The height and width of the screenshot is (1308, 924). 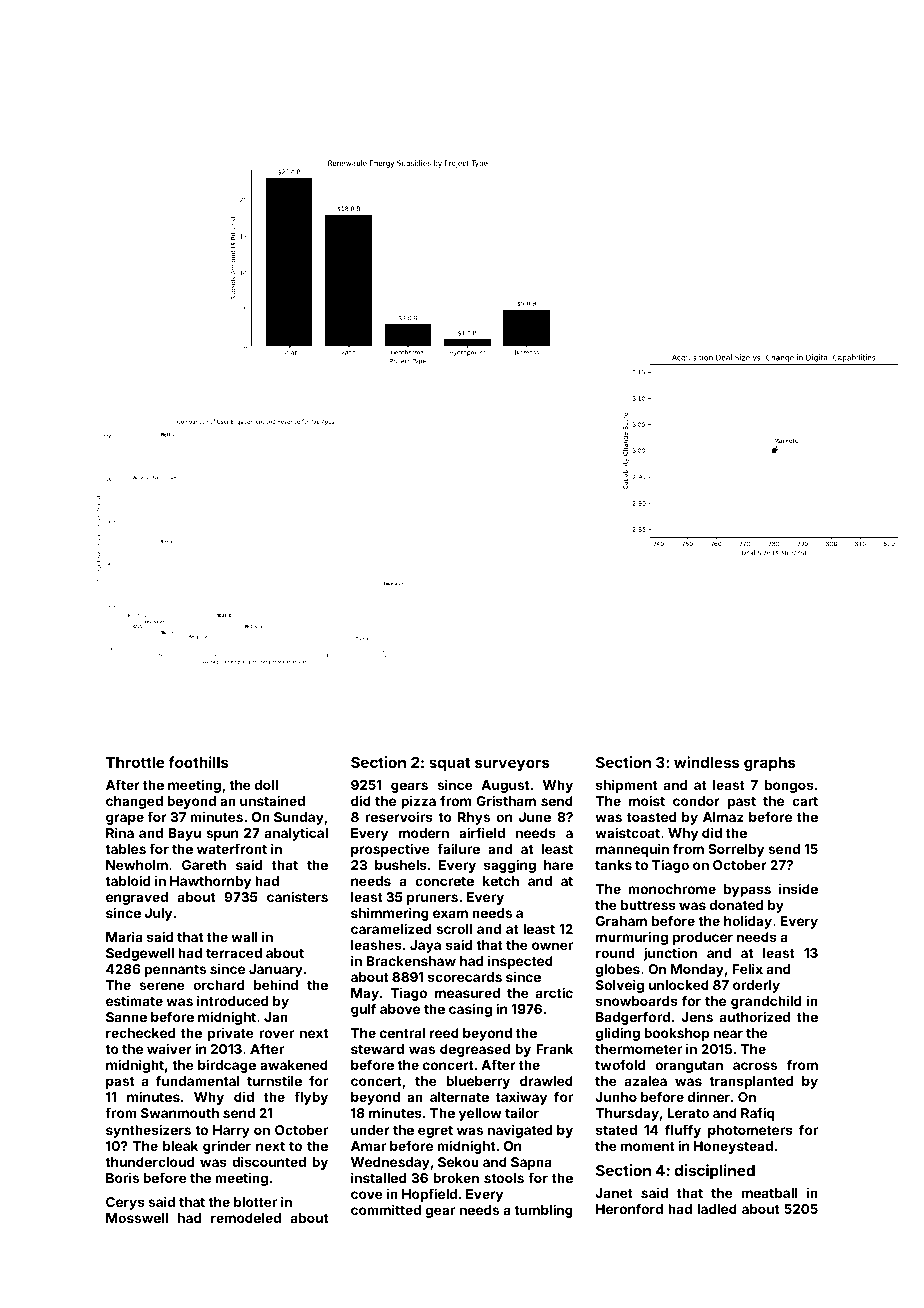 I want to click on squat, so click(x=449, y=764).
